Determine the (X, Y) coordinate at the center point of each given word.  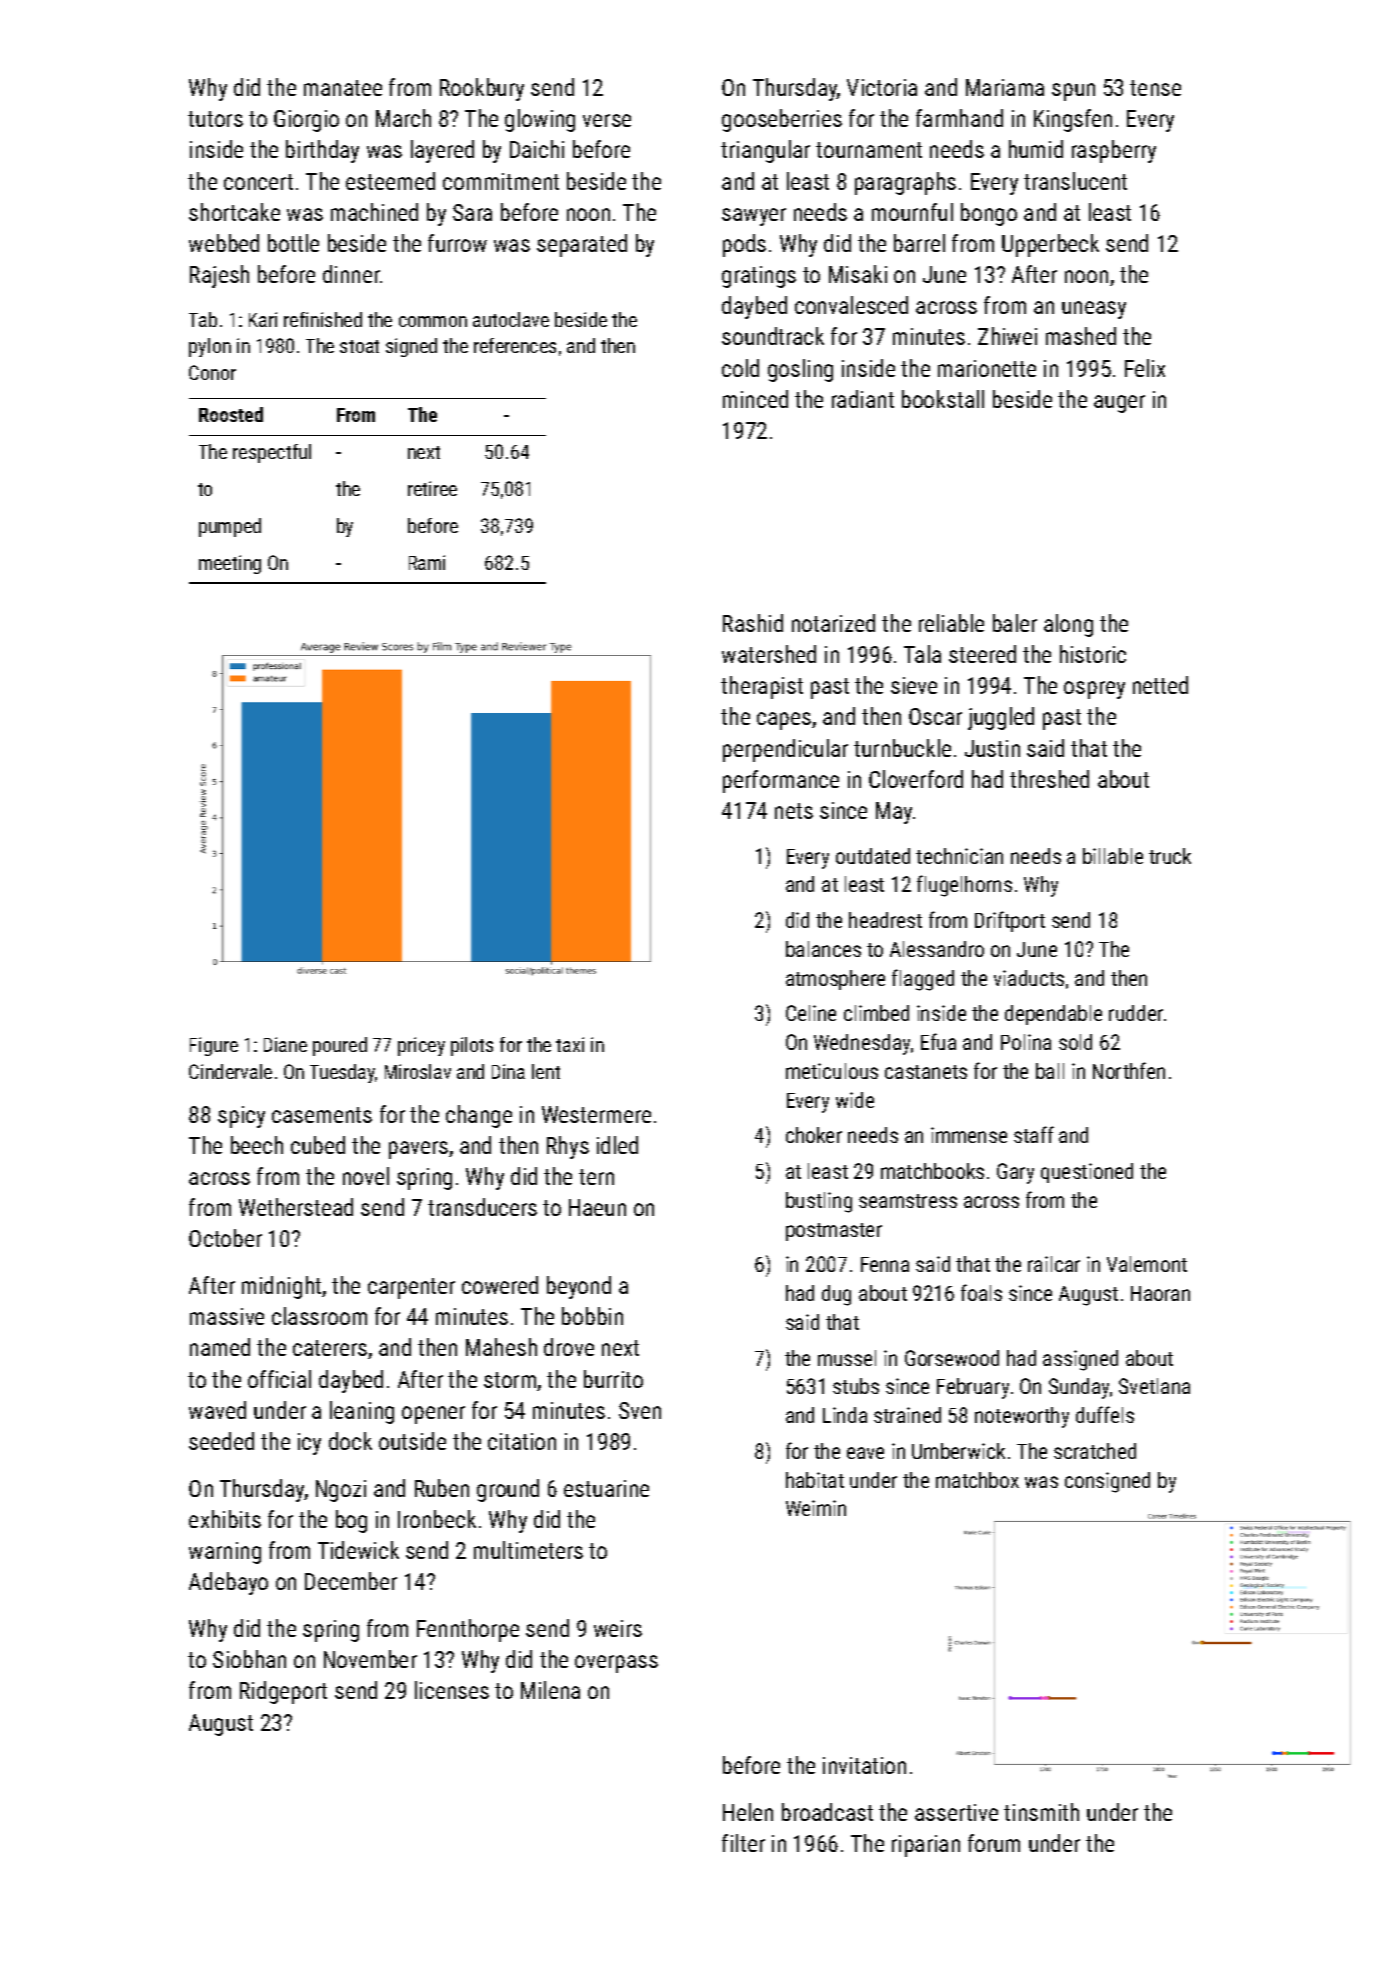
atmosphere (835, 980)
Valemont (1147, 1264)
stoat (359, 346)
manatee (343, 88)
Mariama (1005, 87)
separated (582, 245)
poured (340, 1046)
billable (1113, 856)
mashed (1081, 336)
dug (836, 1295)
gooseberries (782, 120)
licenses (452, 1690)
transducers (482, 1207)
